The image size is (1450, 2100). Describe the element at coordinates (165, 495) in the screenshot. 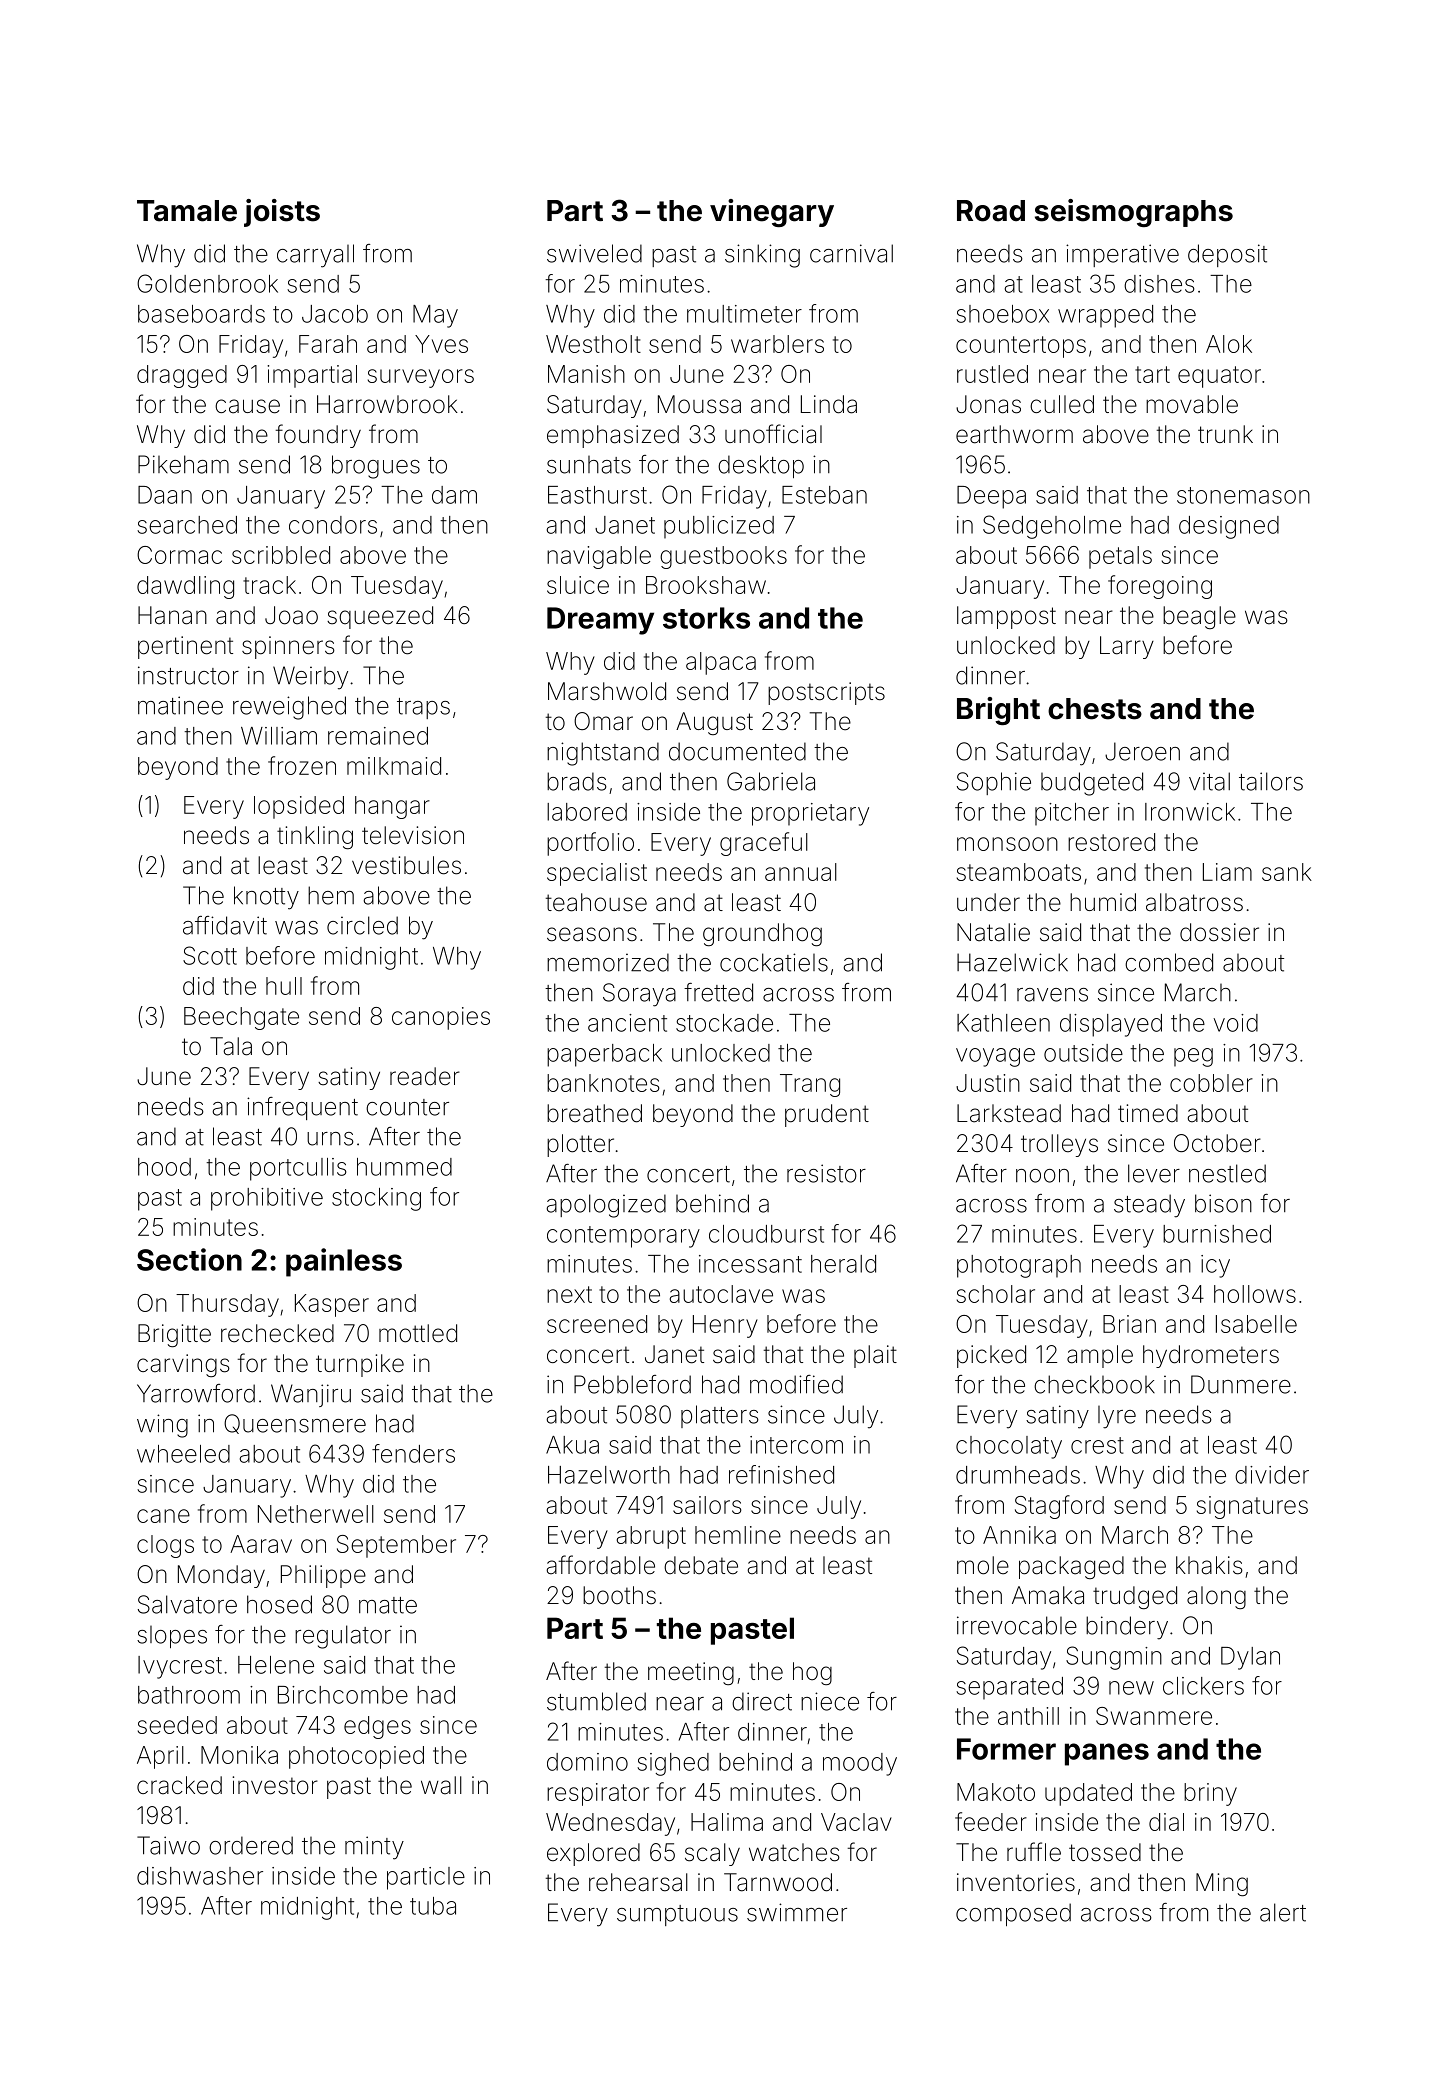

I see `Daan` at that location.
